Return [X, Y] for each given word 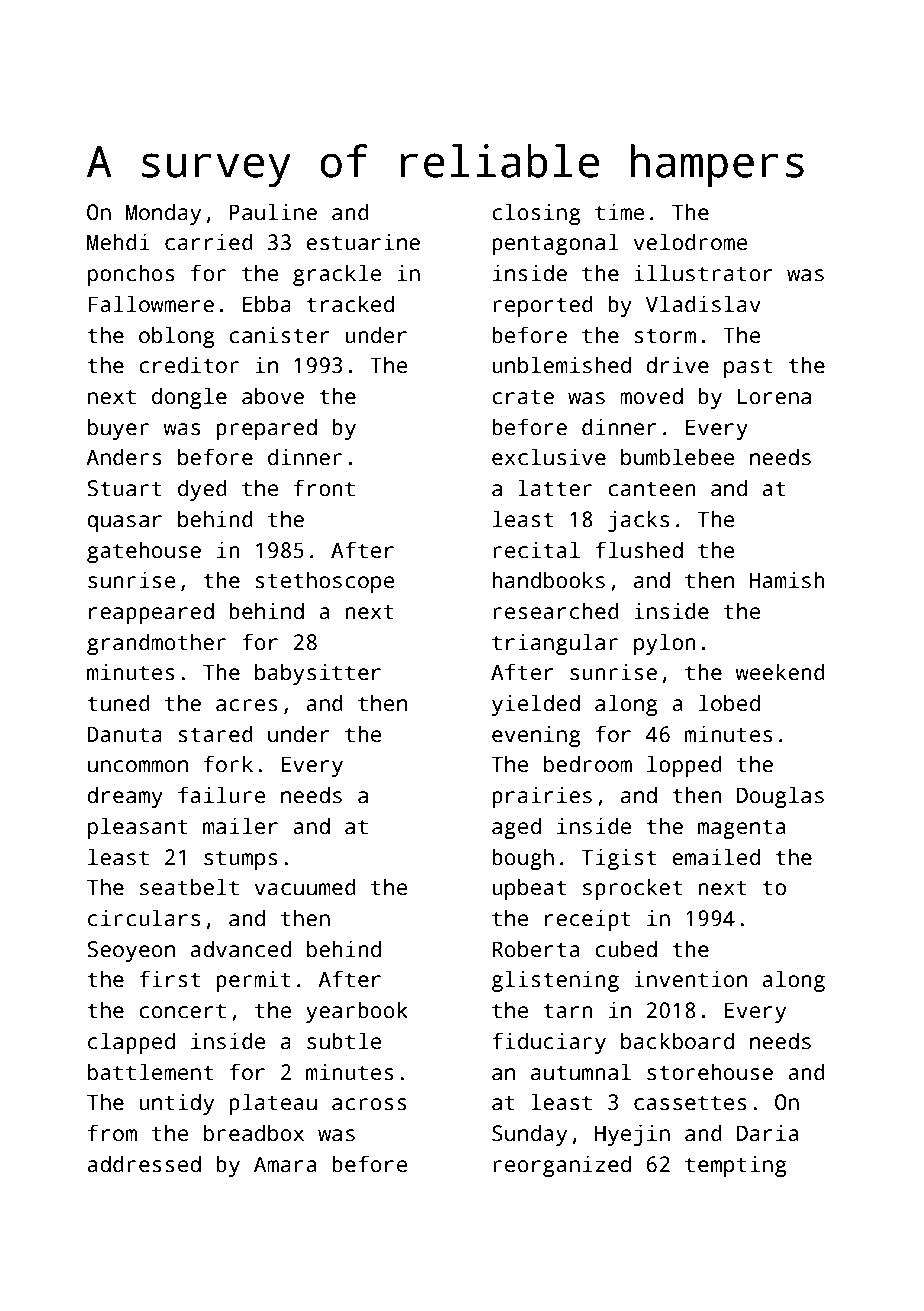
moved [651, 396]
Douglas [780, 797]
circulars [144, 918]
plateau [273, 1104]
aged [516, 828]
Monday [163, 214]
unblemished [561, 365]
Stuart [124, 488]
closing [536, 214]
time [619, 212]
